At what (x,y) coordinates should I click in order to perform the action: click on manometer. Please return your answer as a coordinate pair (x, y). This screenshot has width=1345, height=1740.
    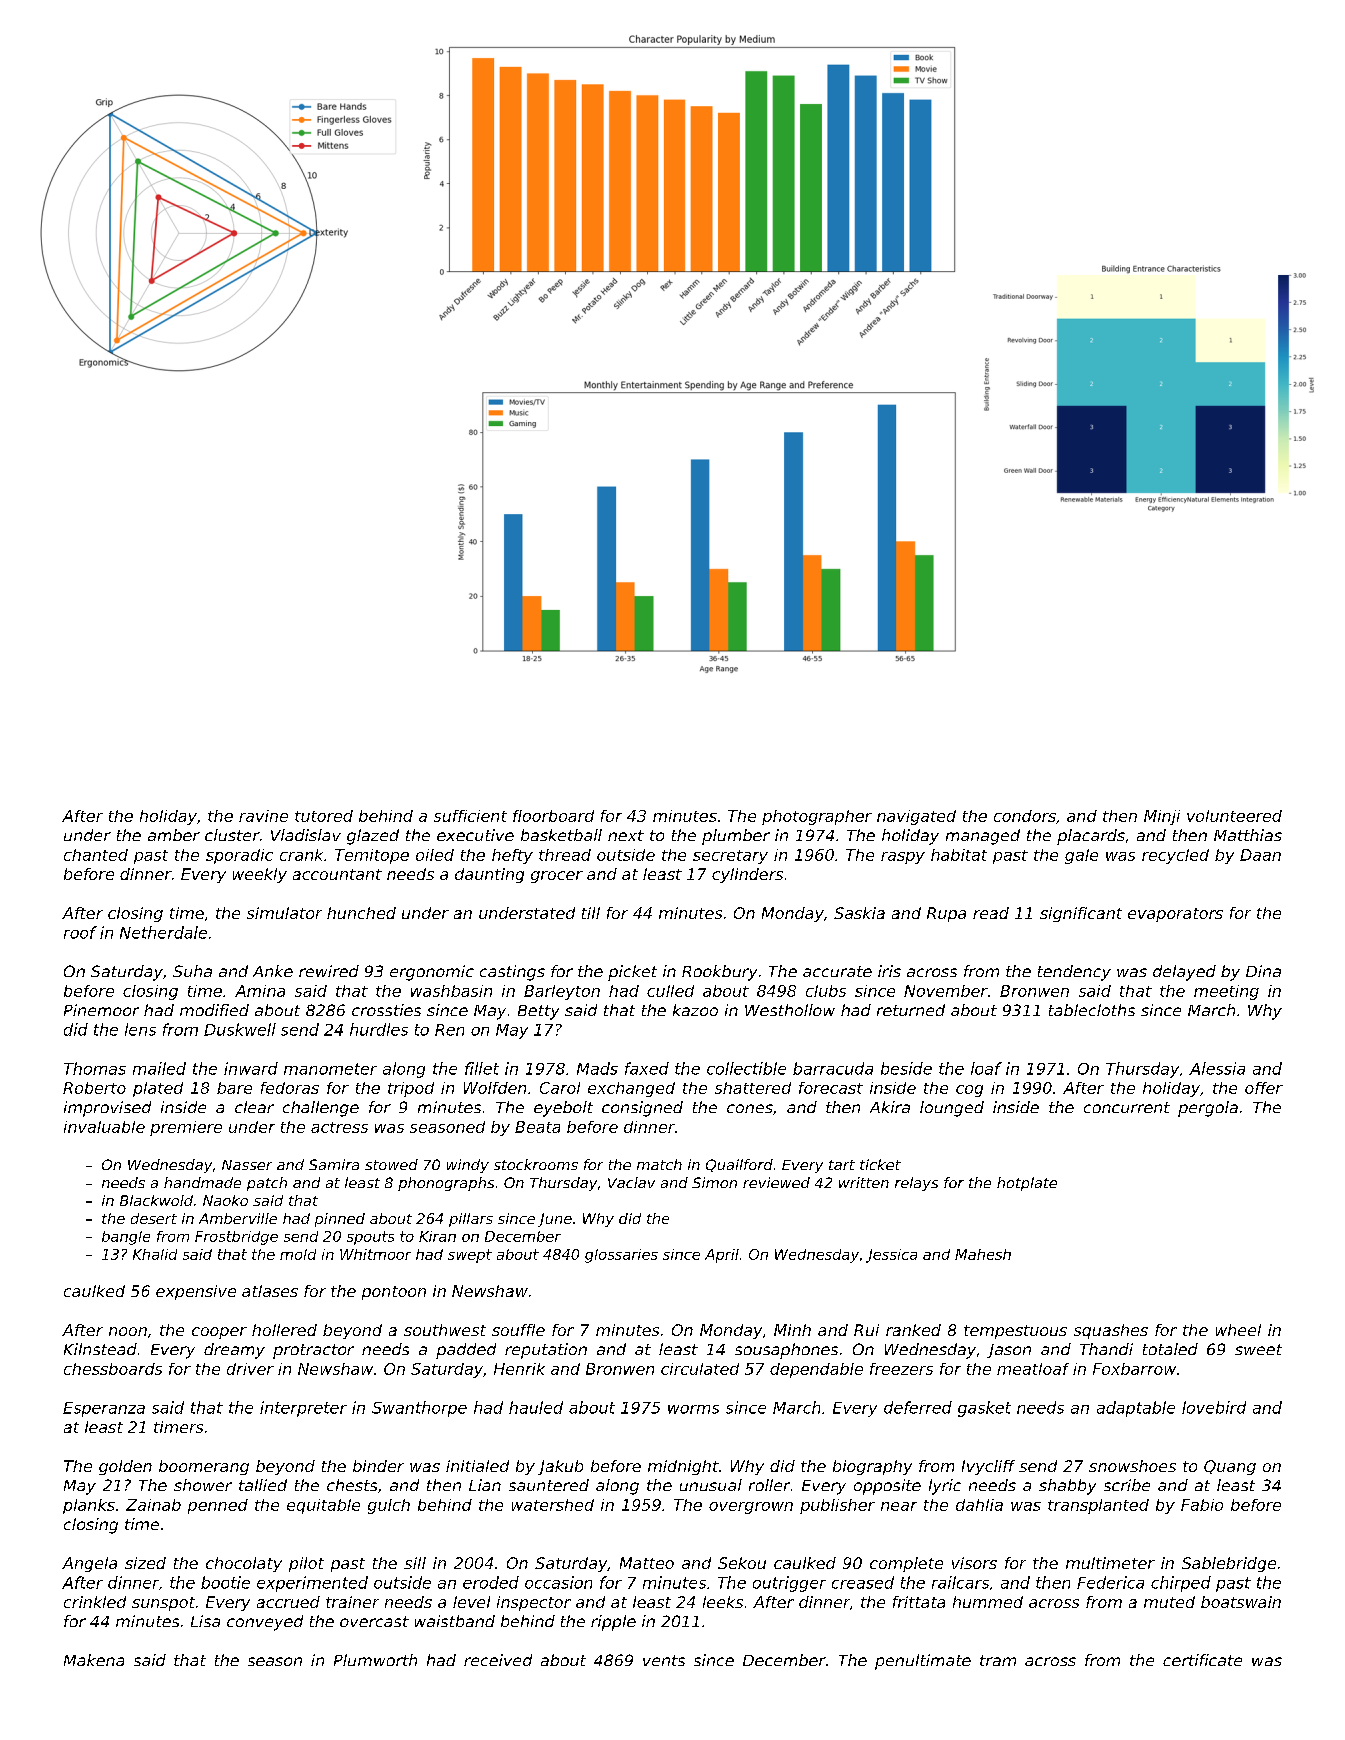
    Looking at the image, I should click on (330, 1069).
